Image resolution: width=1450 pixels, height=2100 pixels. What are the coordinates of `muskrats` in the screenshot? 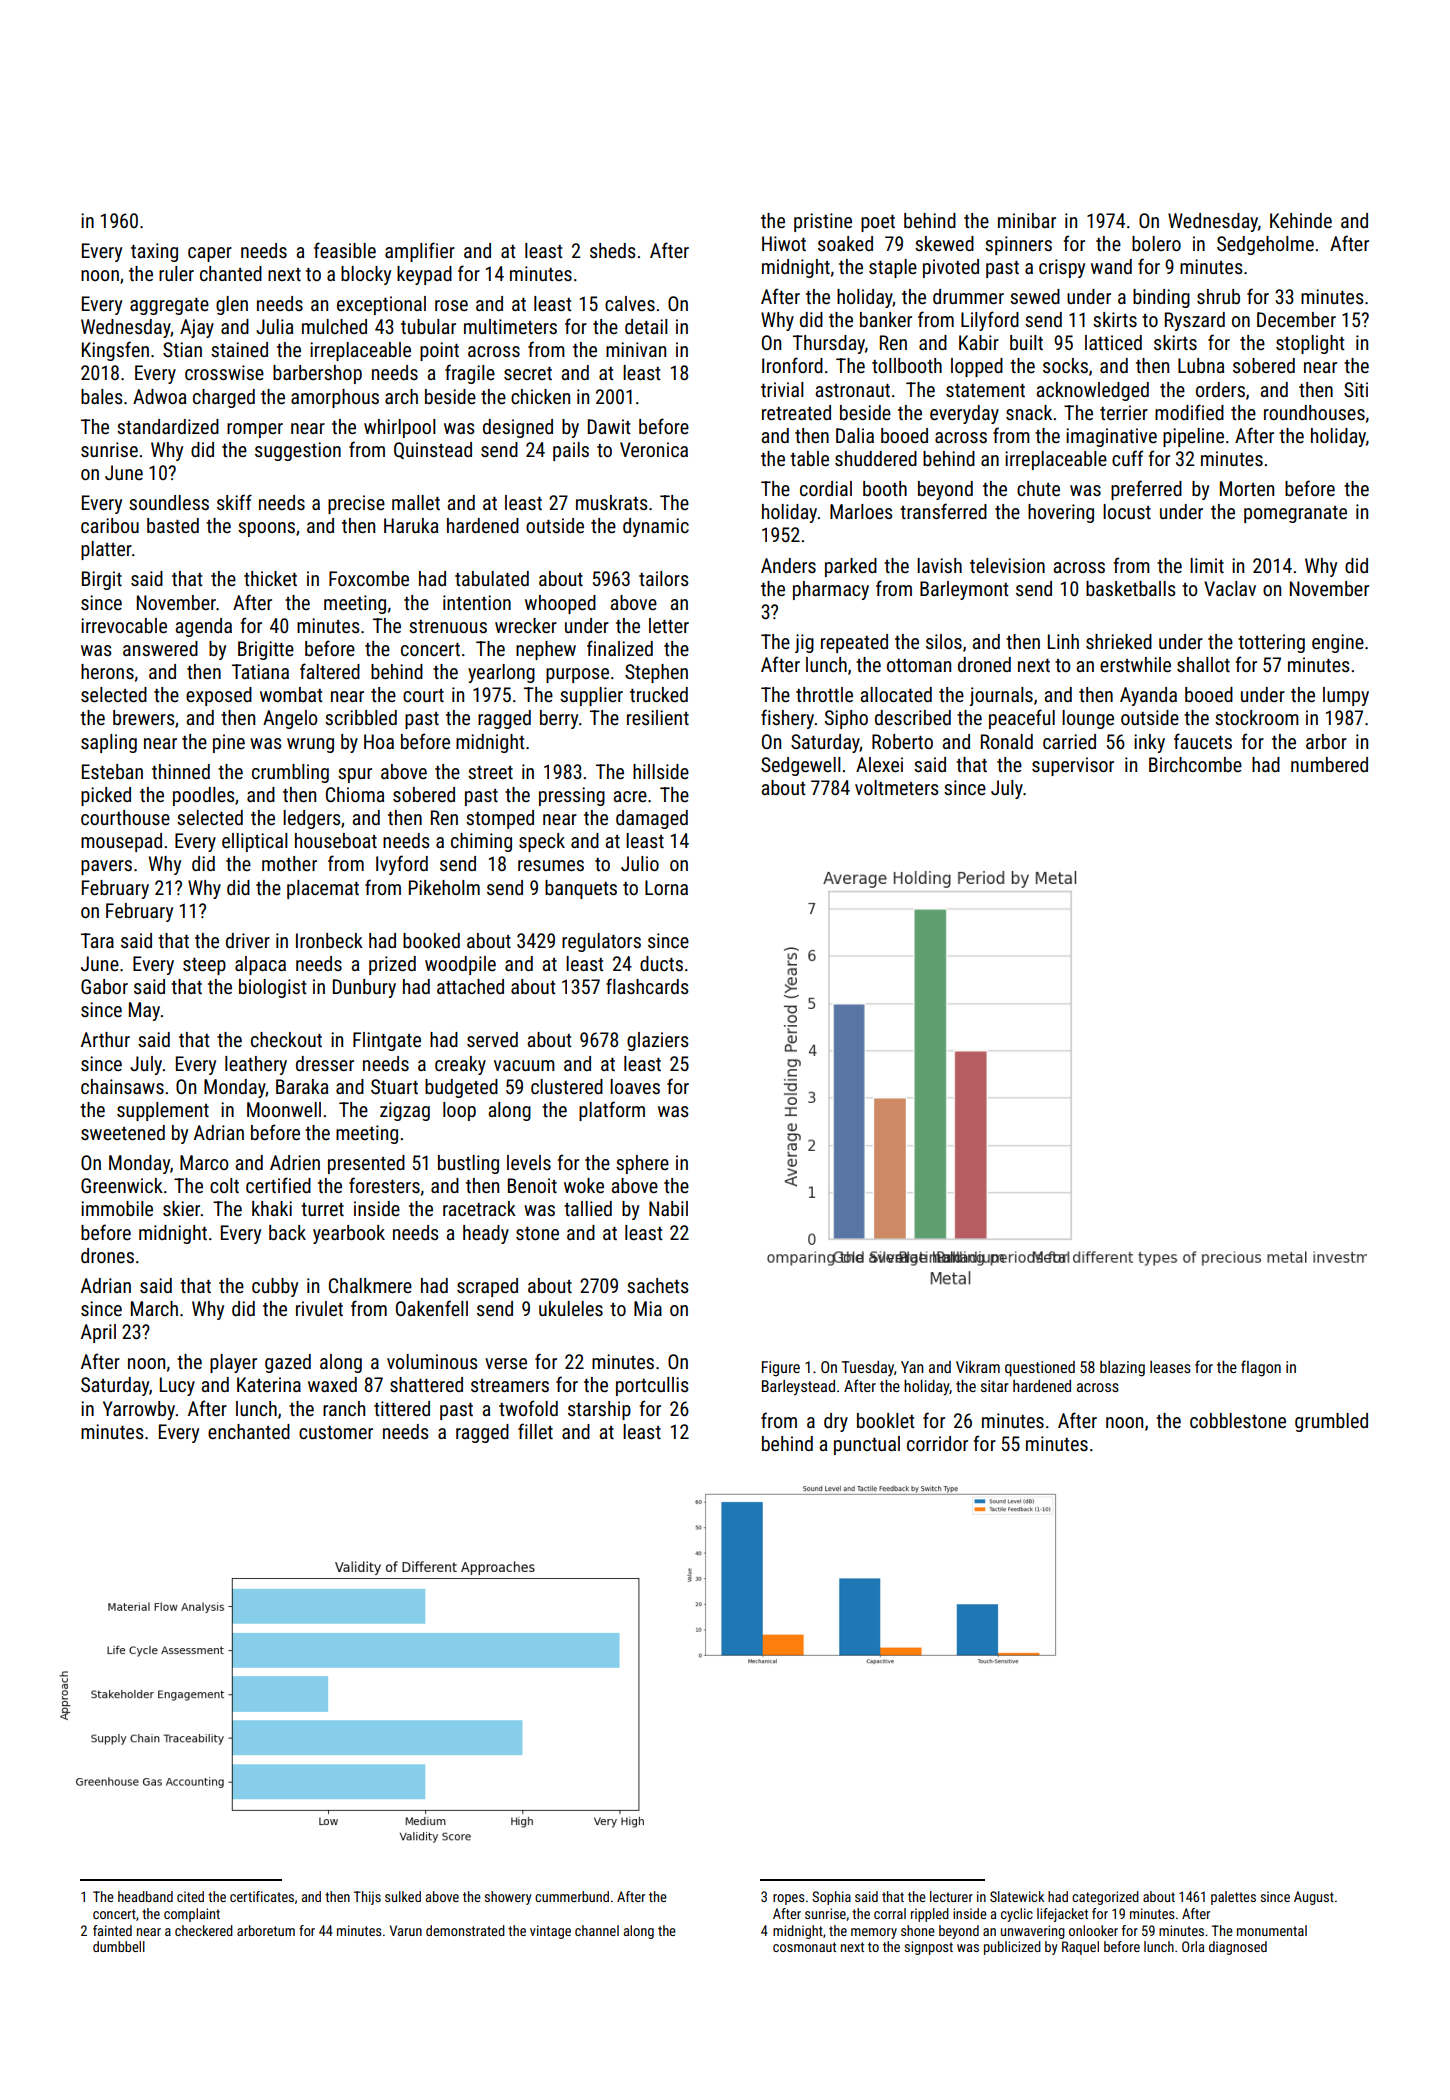 It's located at (612, 502).
